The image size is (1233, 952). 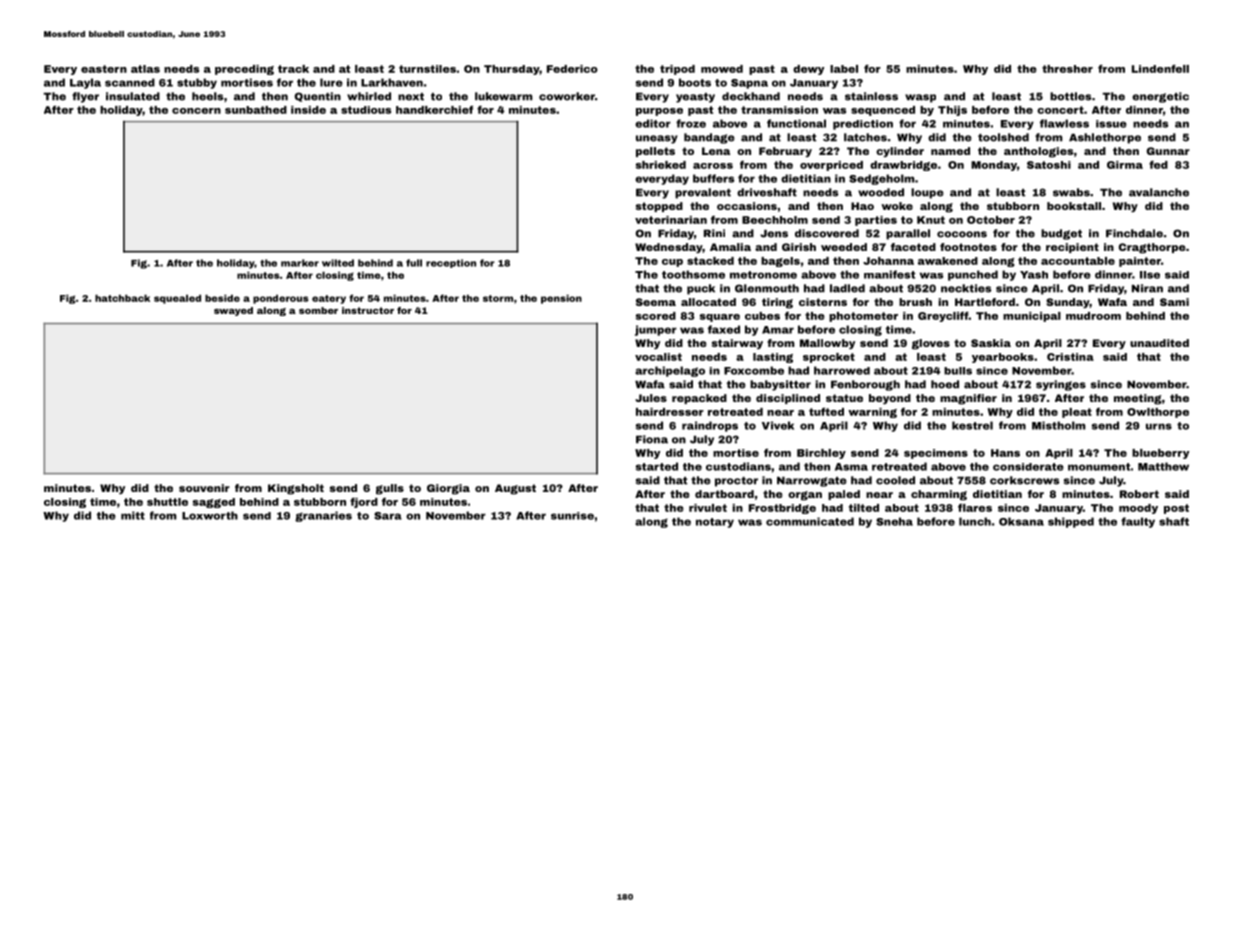 I want to click on Loxworth, so click(x=210, y=515).
